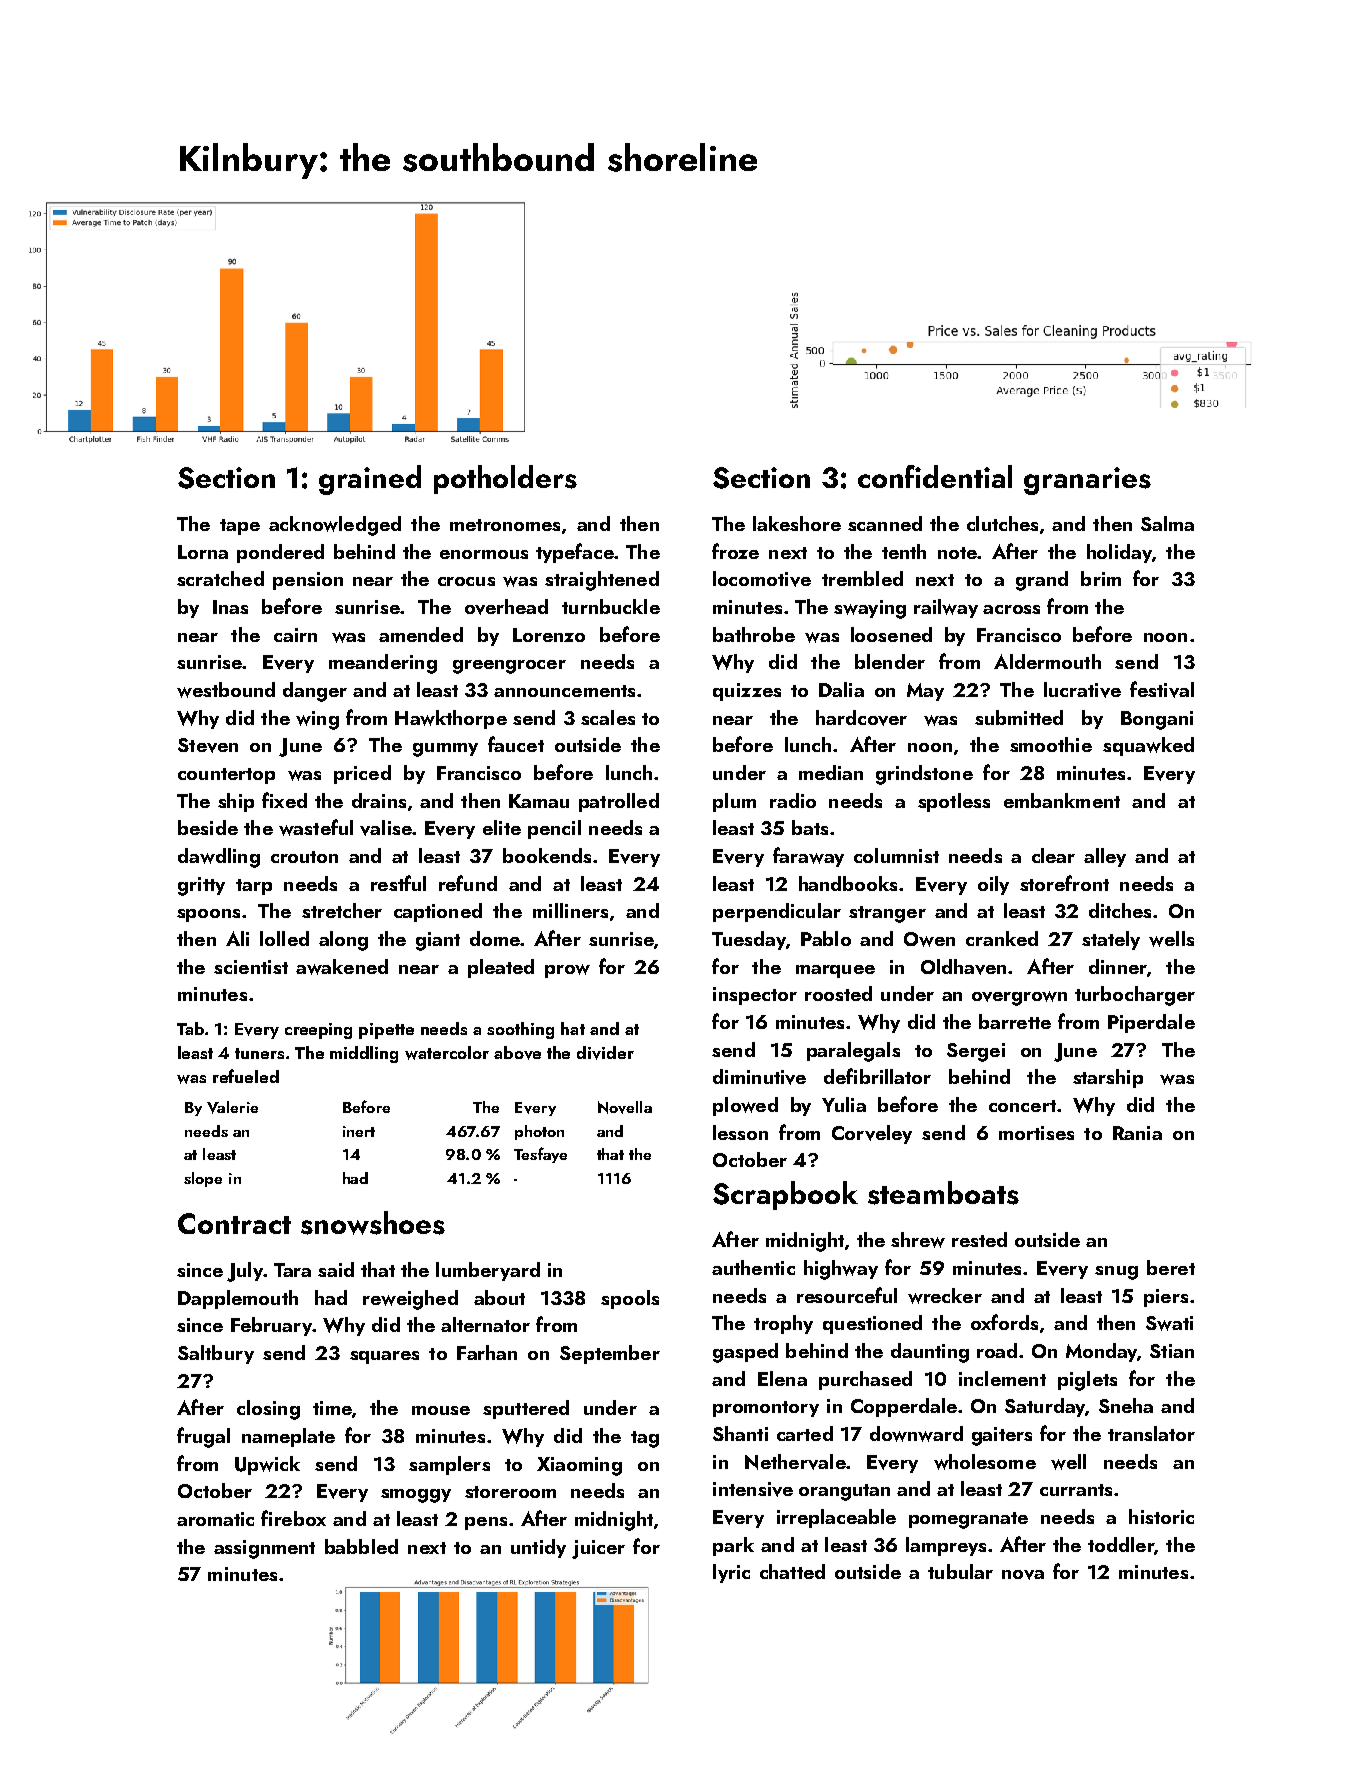 This document has width=1372, height=1776. Describe the element at coordinates (449, 1465) in the document. I see `samplers` at that location.
